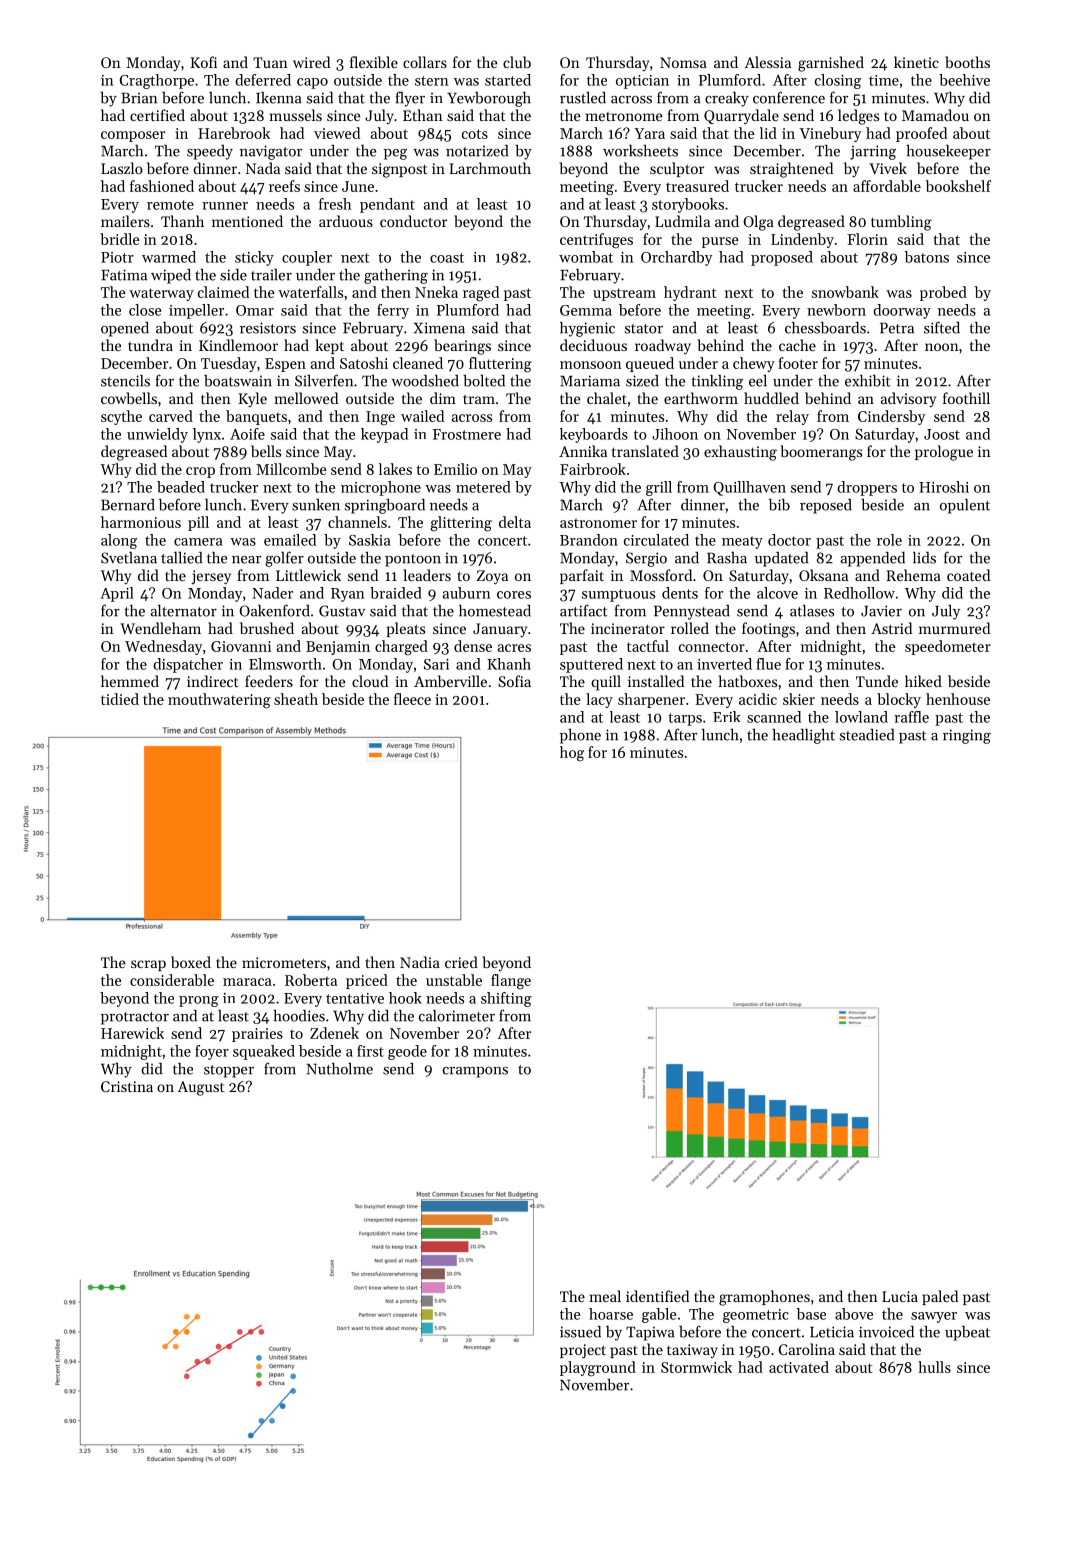  I want to click on cores, so click(514, 595).
